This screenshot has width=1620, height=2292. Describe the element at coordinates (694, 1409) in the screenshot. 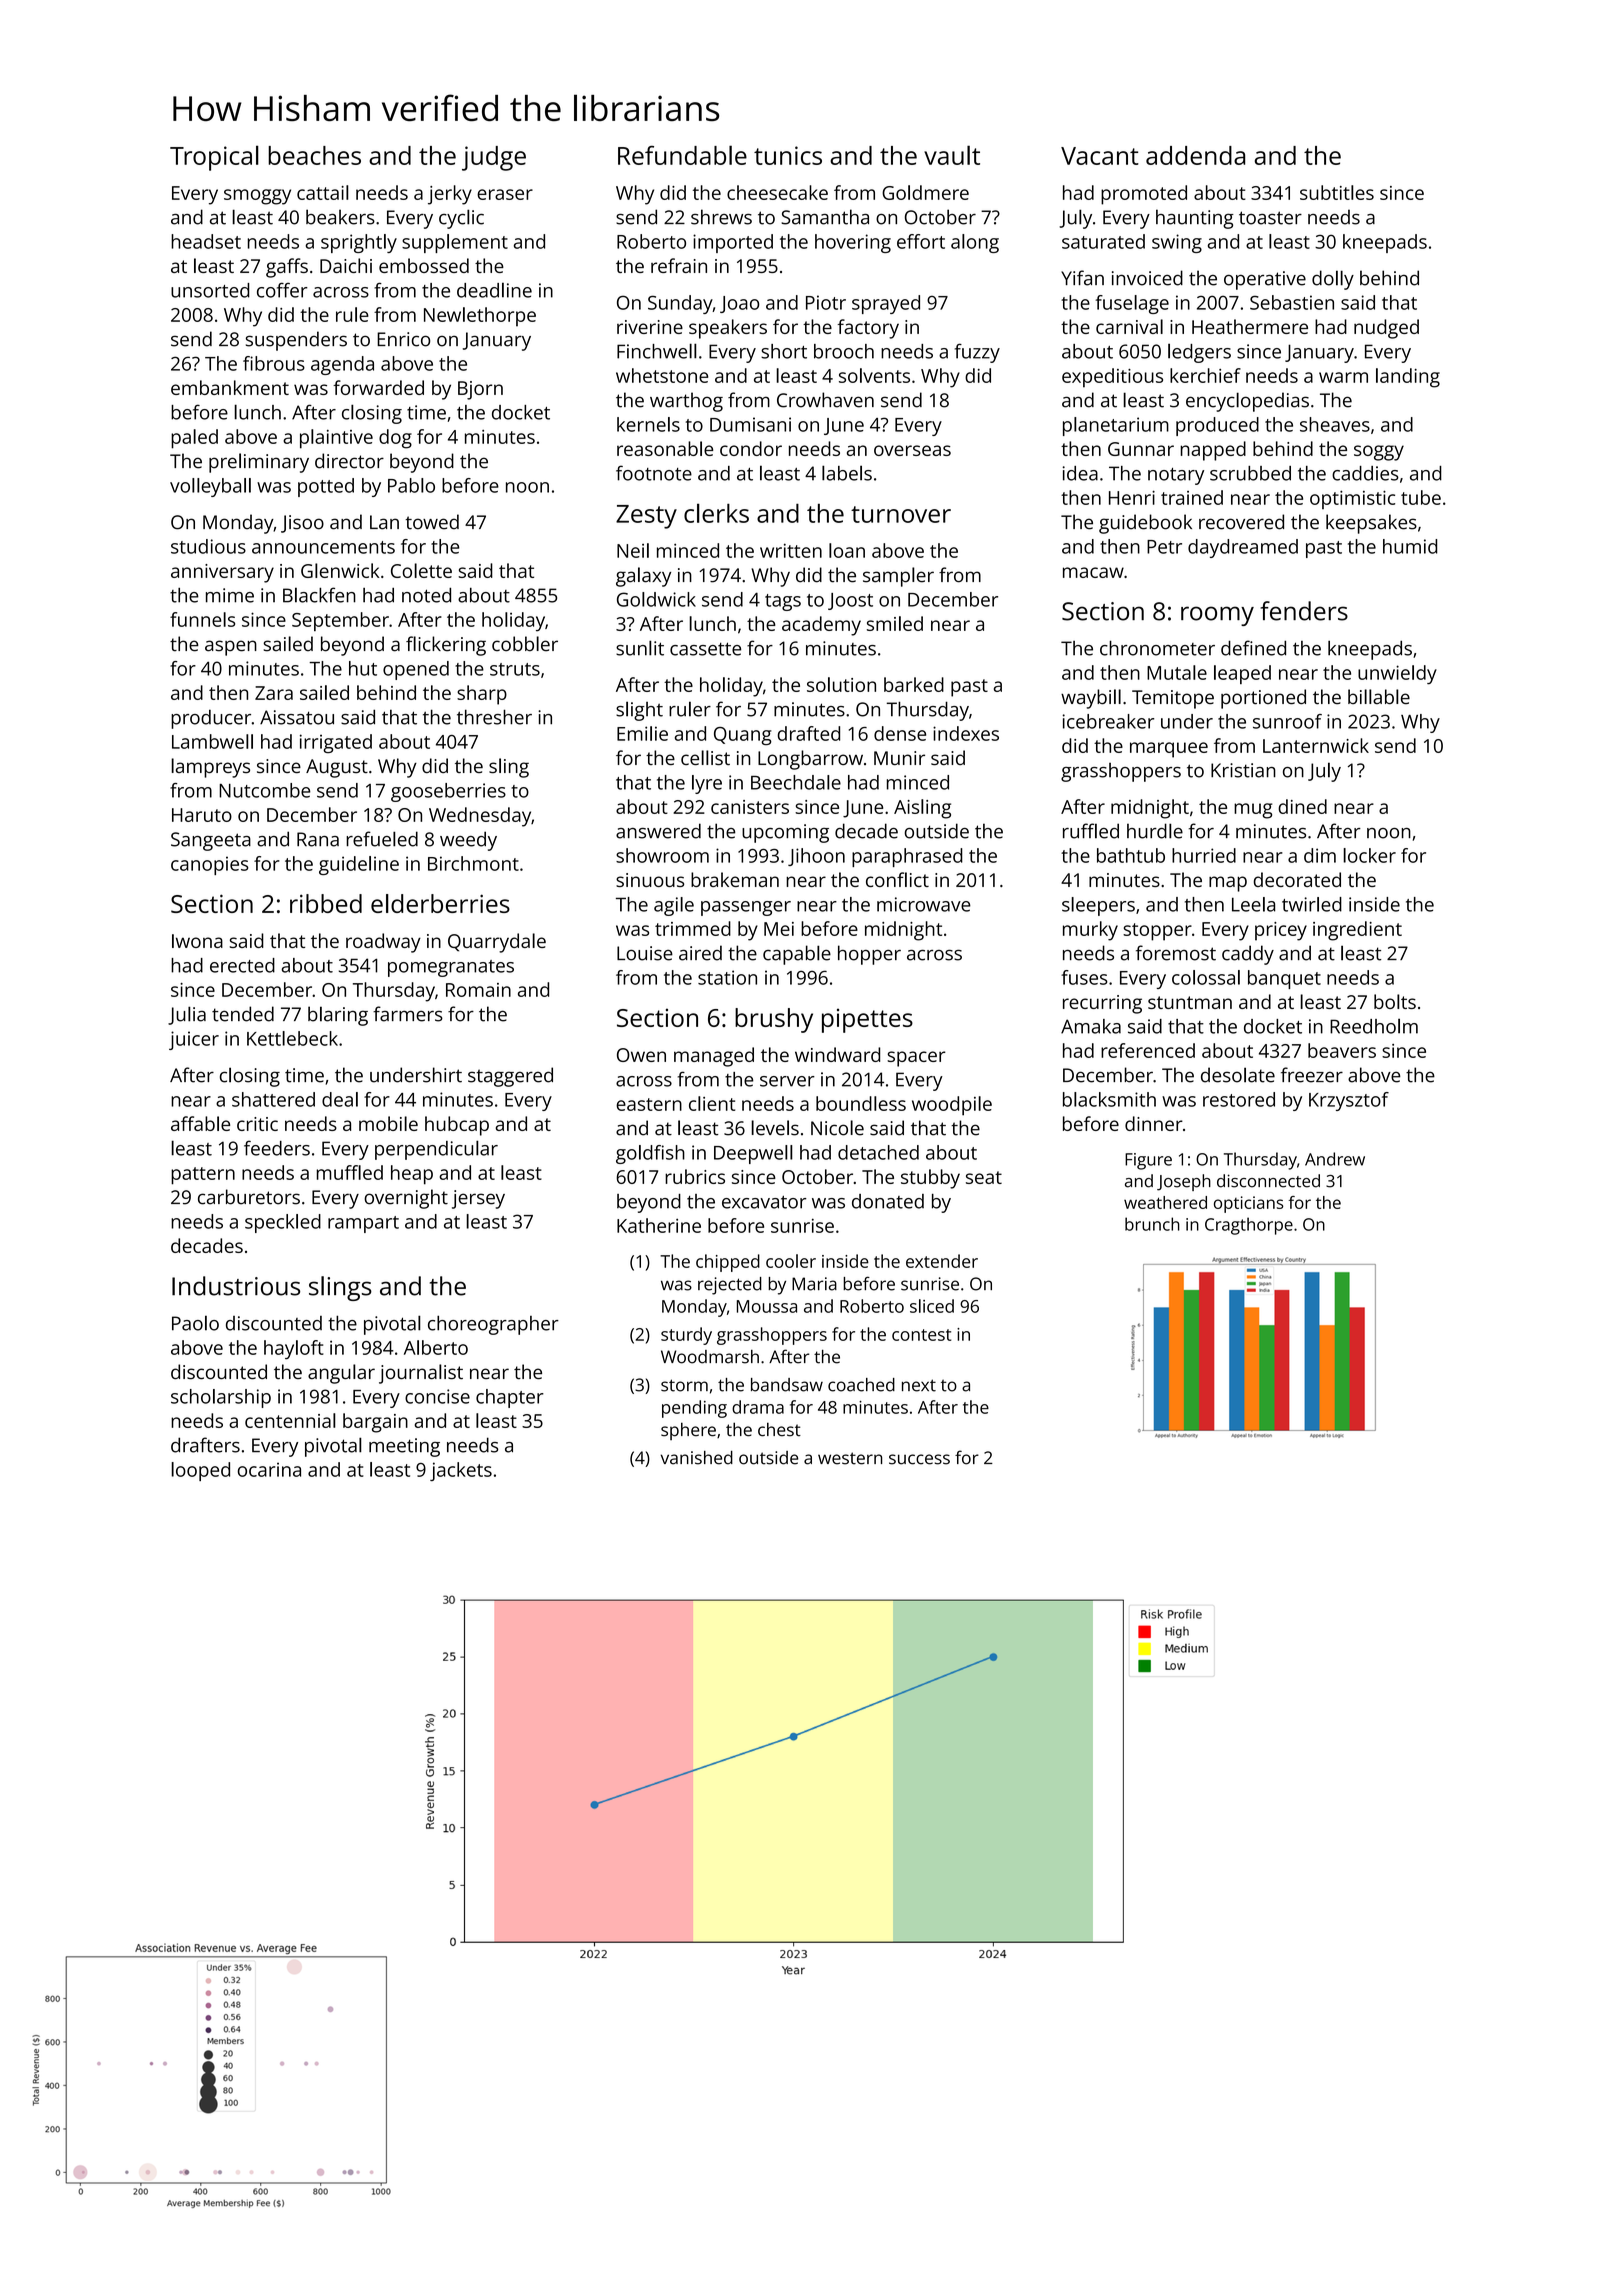

I see `pending` at that location.
